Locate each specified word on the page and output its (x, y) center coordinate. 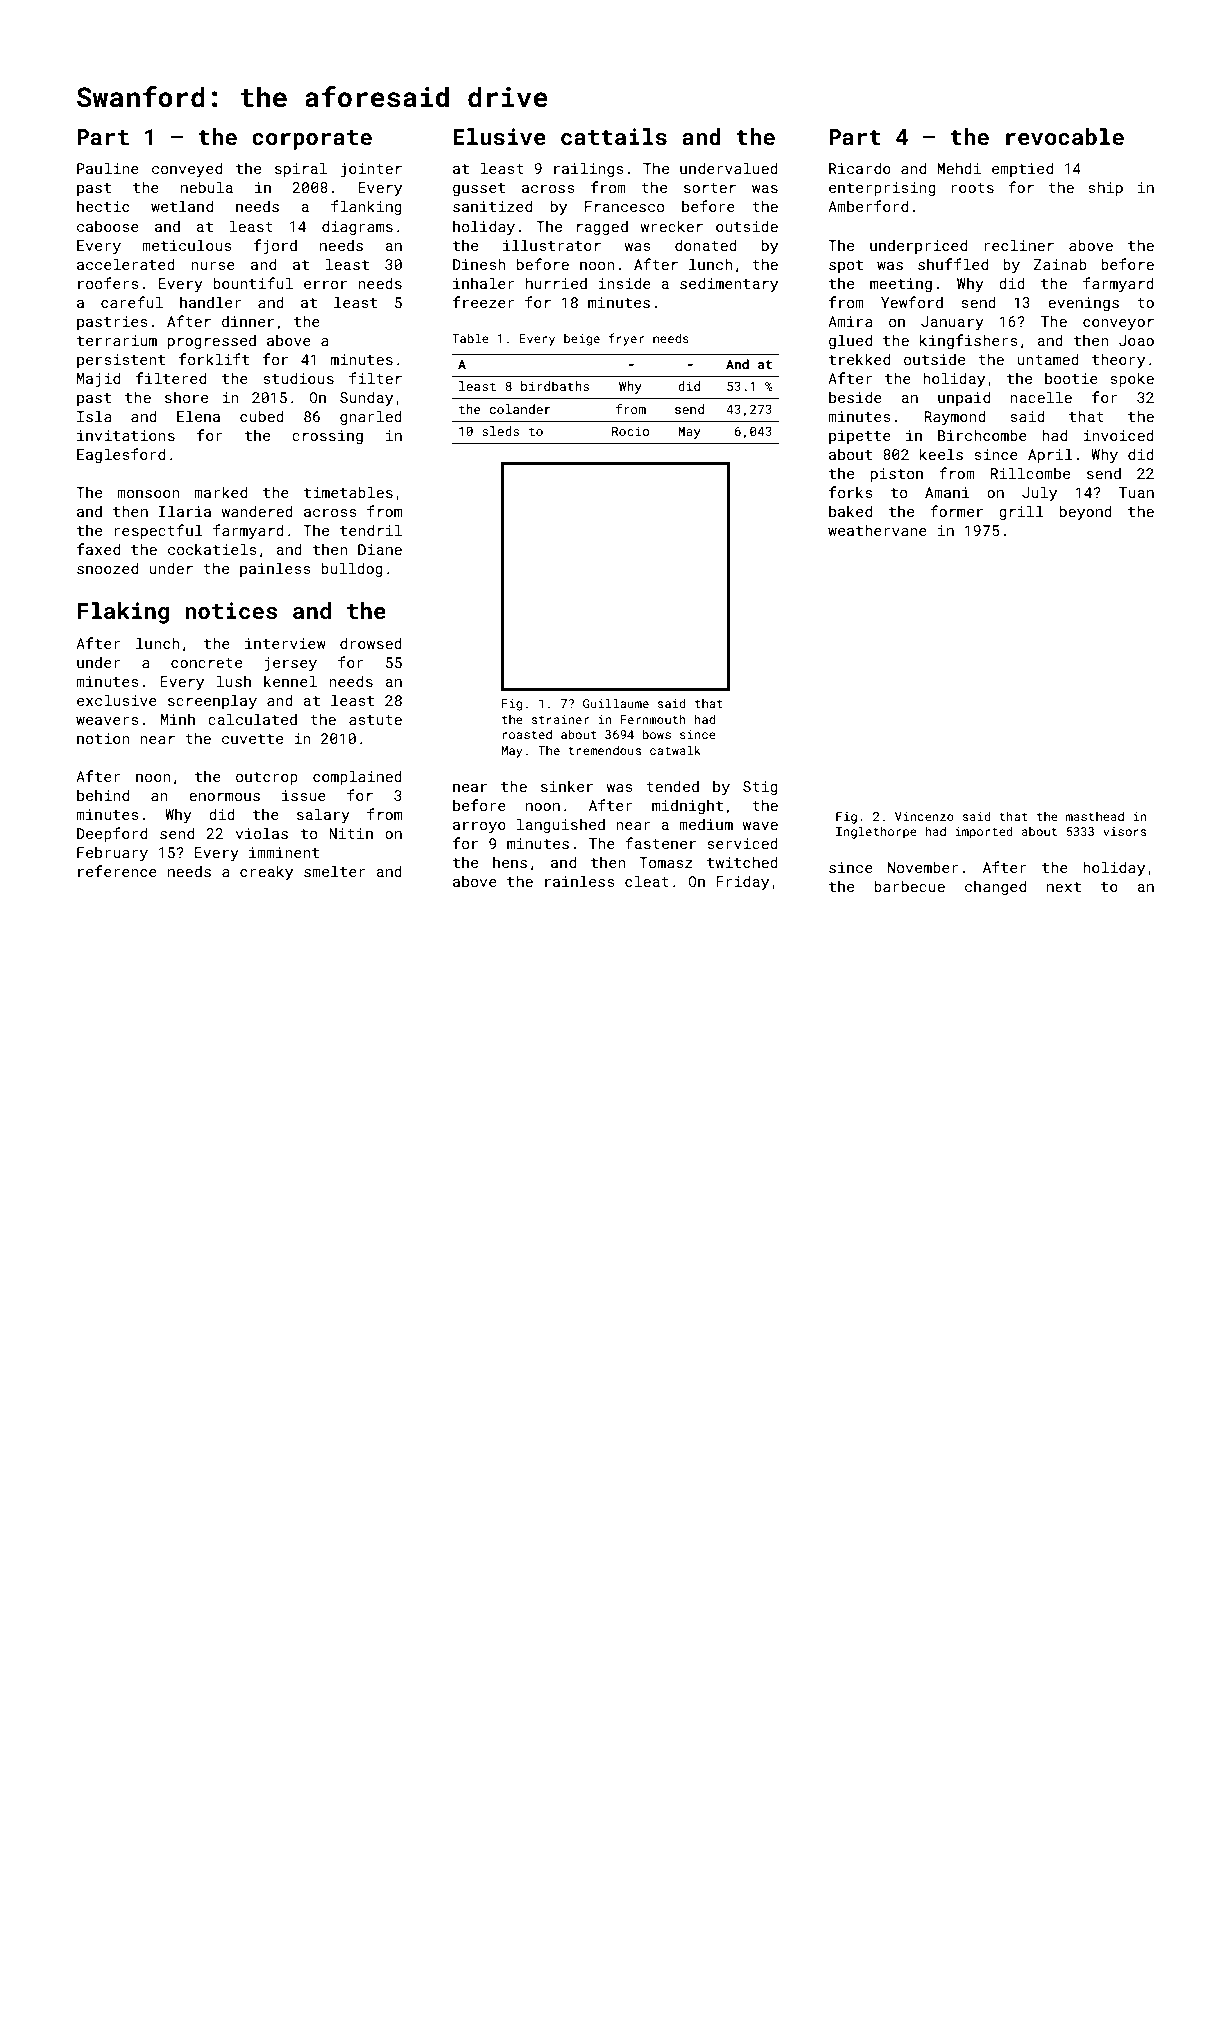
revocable (1065, 136)
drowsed (371, 643)
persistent (121, 361)
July (1039, 493)
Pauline (108, 168)
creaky (266, 872)
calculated (252, 719)
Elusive (499, 136)
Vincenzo (924, 816)
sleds (500, 431)
